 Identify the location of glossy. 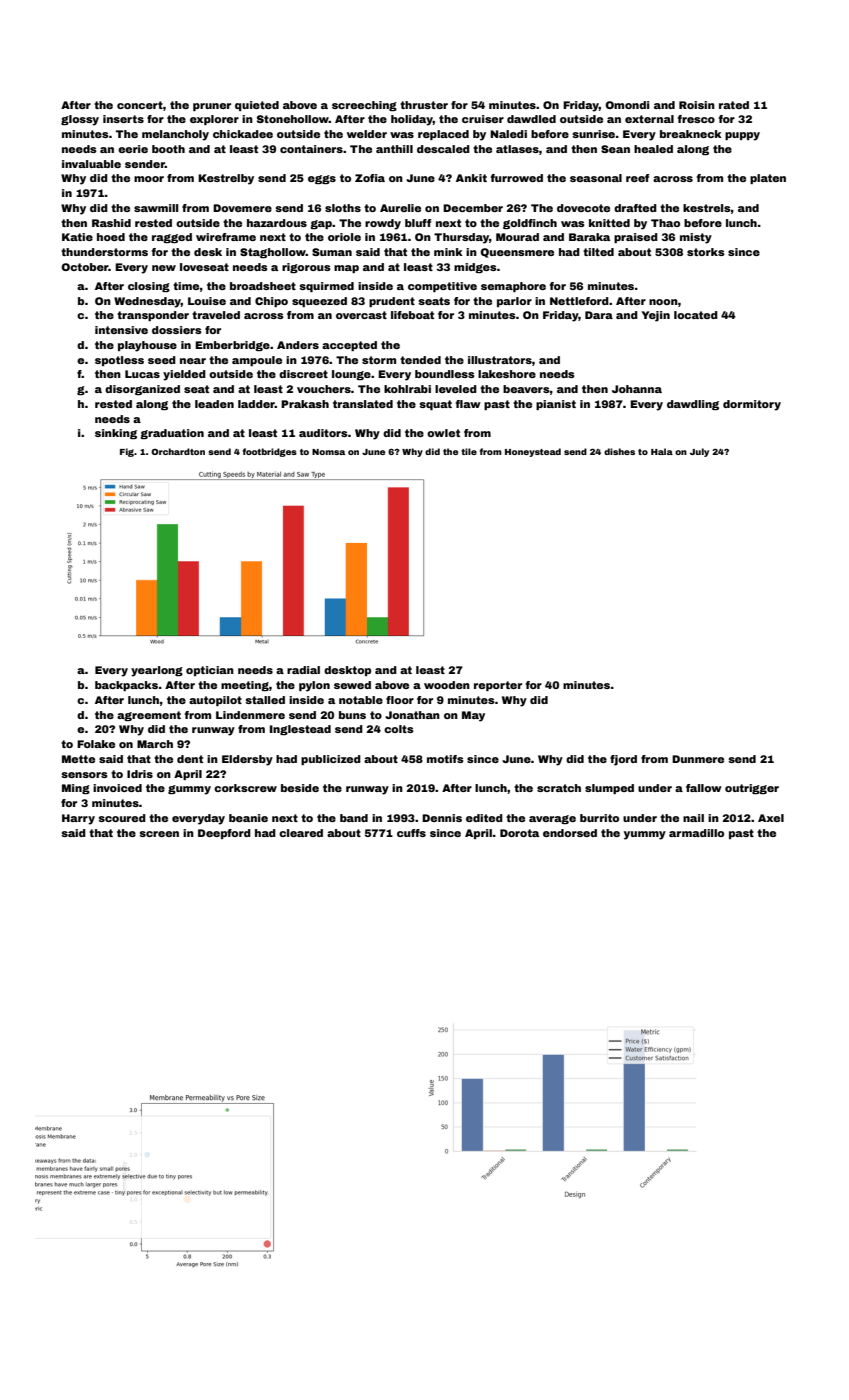
(80, 120).
